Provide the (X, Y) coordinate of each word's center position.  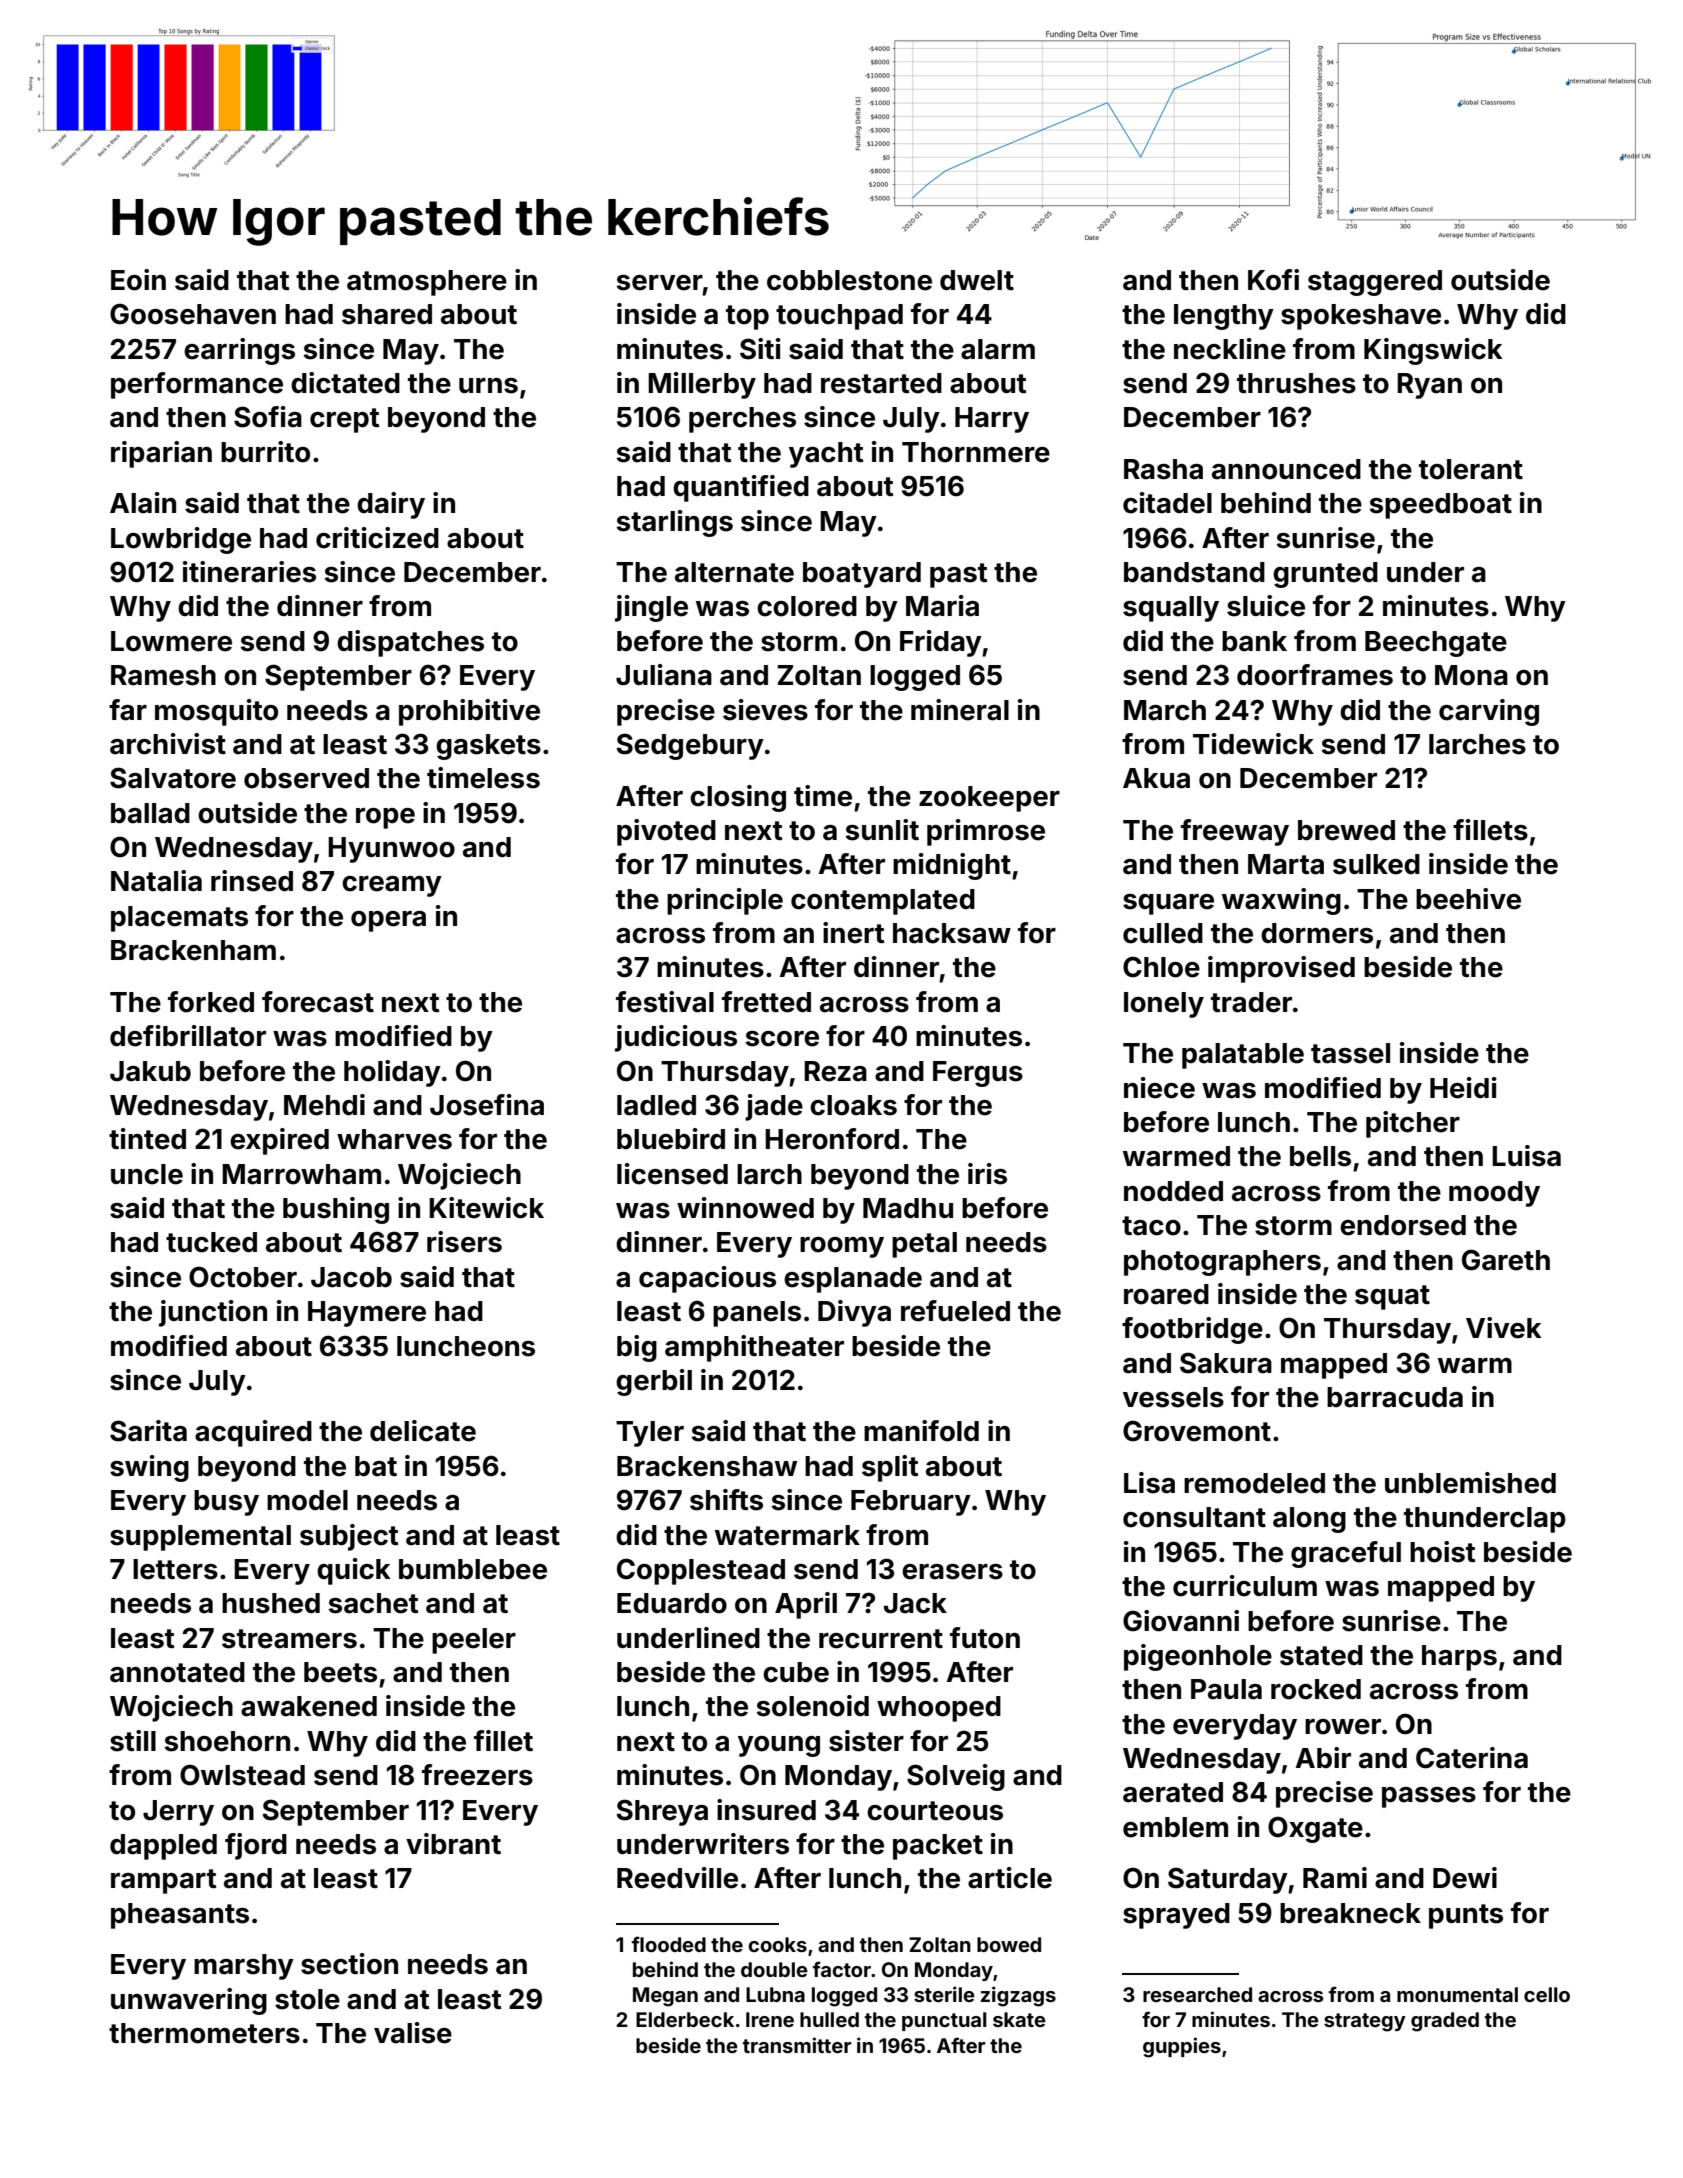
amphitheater (754, 1348)
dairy (391, 505)
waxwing (1281, 901)
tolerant (1471, 469)
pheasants (180, 1916)
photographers (1222, 1263)
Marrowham (301, 1174)
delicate (423, 1431)
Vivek (1504, 1328)
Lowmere (171, 641)
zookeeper (989, 799)
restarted (881, 383)
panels (757, 1314)
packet (938, 1847)
